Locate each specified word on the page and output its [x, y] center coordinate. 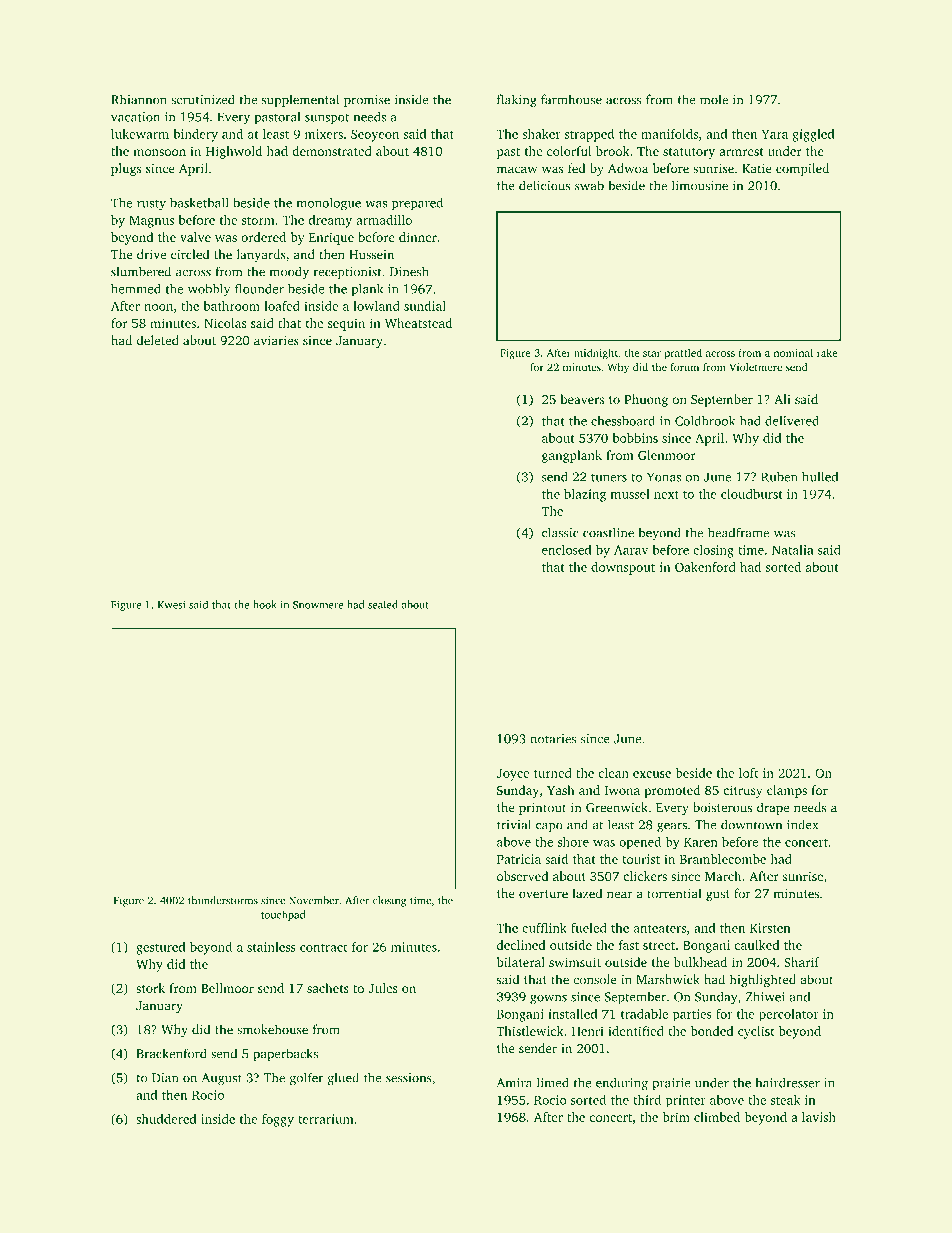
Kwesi [172, 604]
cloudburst [752, 494]
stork [150, 988]
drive [151, 254]
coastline [608, 532]
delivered [792, 421]
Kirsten [770, 928]
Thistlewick [529, 1031]
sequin [346, 324]
